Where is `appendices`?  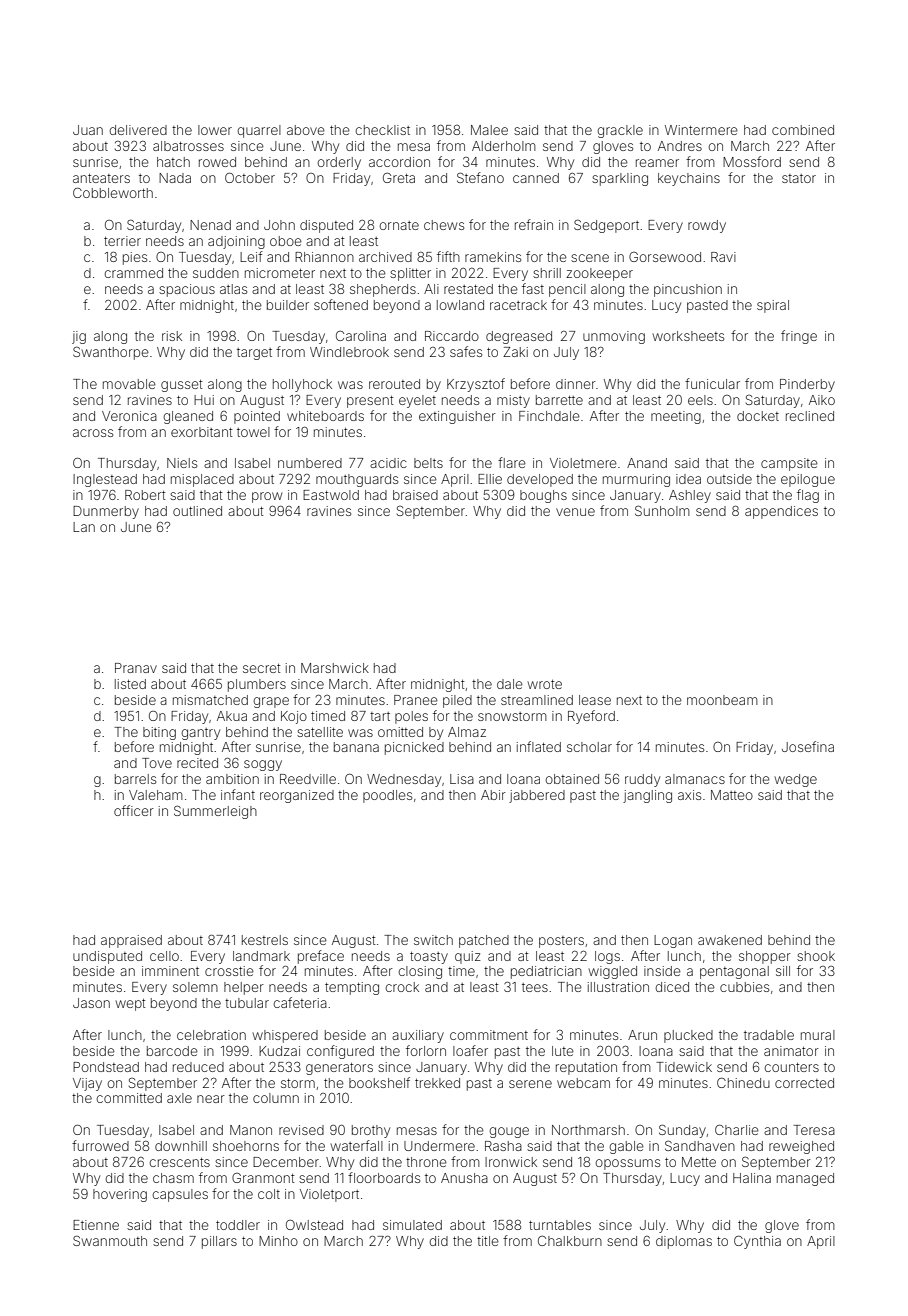
appendices is located at coordinates (781, 512).
